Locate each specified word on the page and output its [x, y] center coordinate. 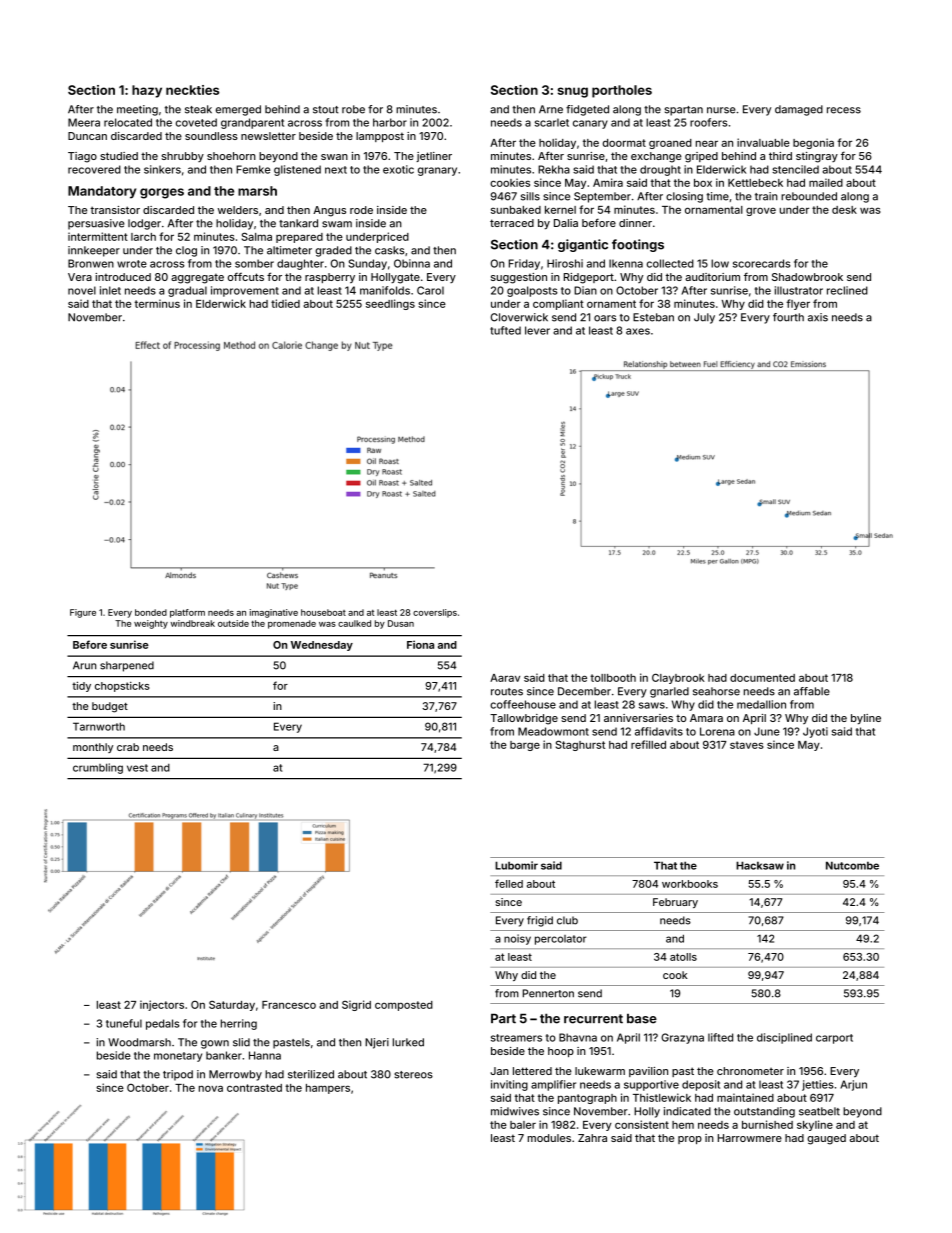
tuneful [124, 1023]
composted [404, 1006]
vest [137, 768]
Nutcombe [852, 865]
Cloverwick [519, 317]
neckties [192, 90]
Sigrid [356, 1005]
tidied [285, 303]
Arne [551, 109]
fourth [788, 317]
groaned [670, 144]
